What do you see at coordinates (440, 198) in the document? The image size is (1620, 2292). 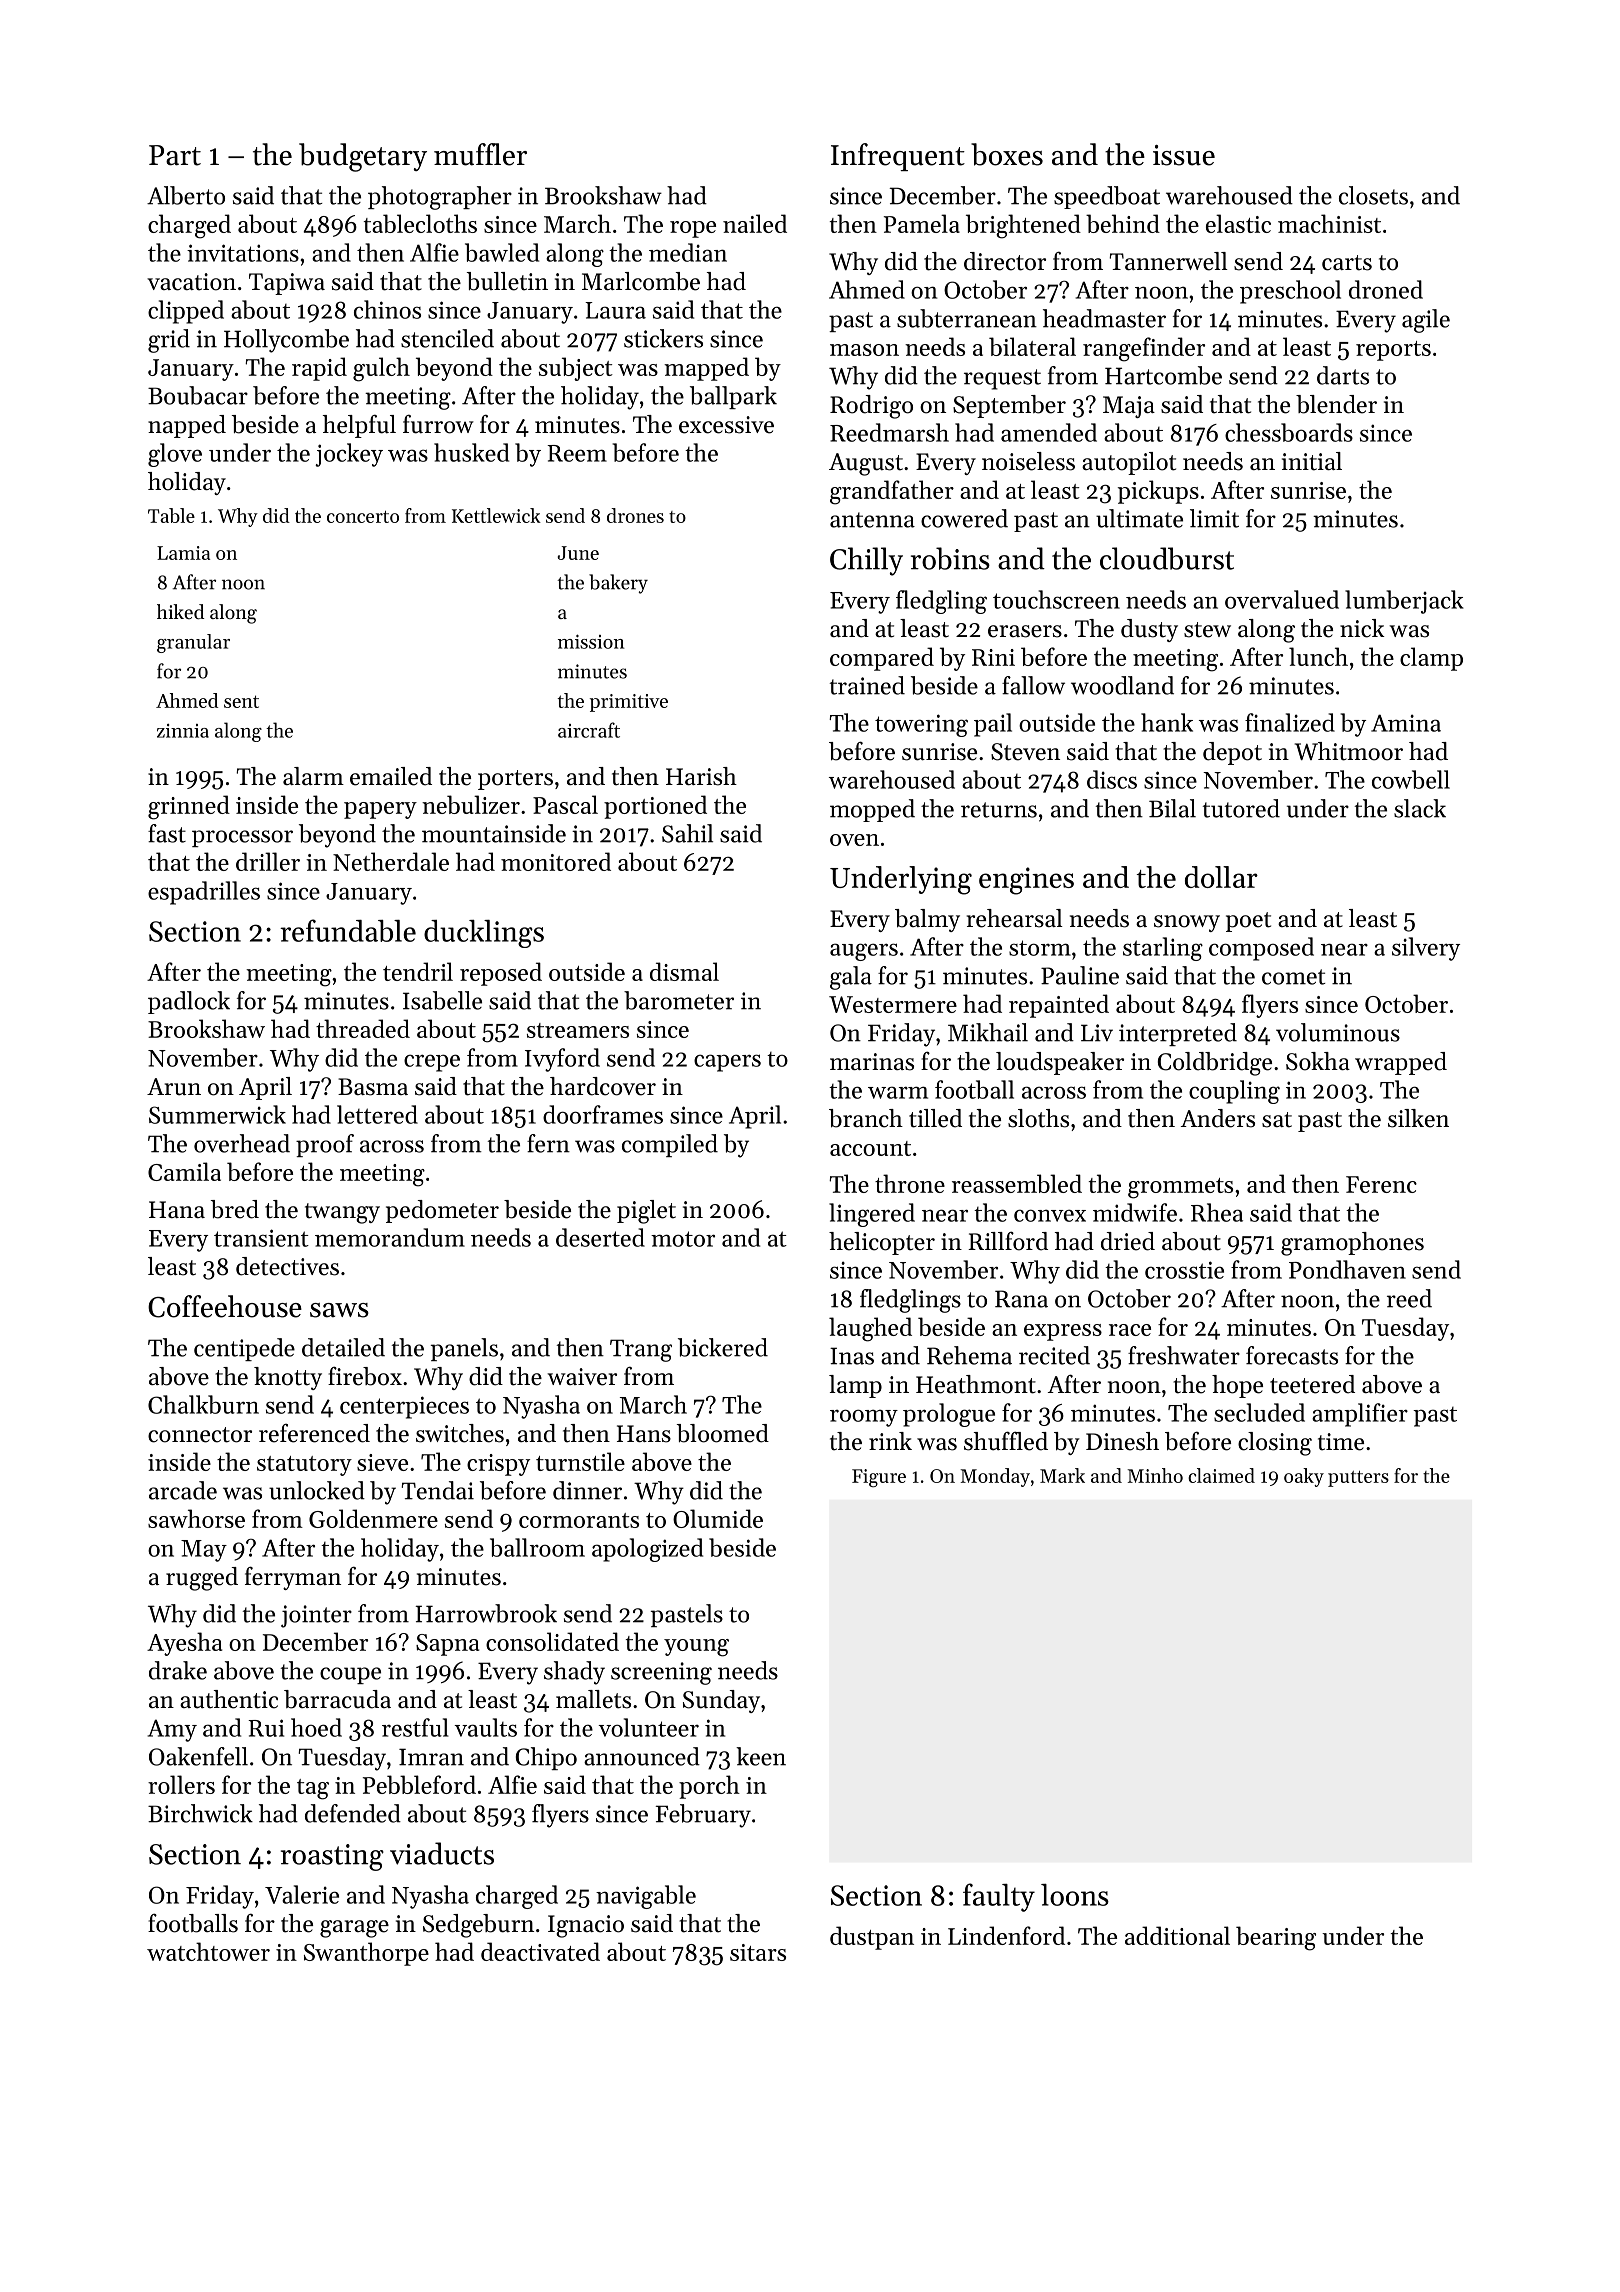 I see `photographer` at bounding box center [440, 198].
